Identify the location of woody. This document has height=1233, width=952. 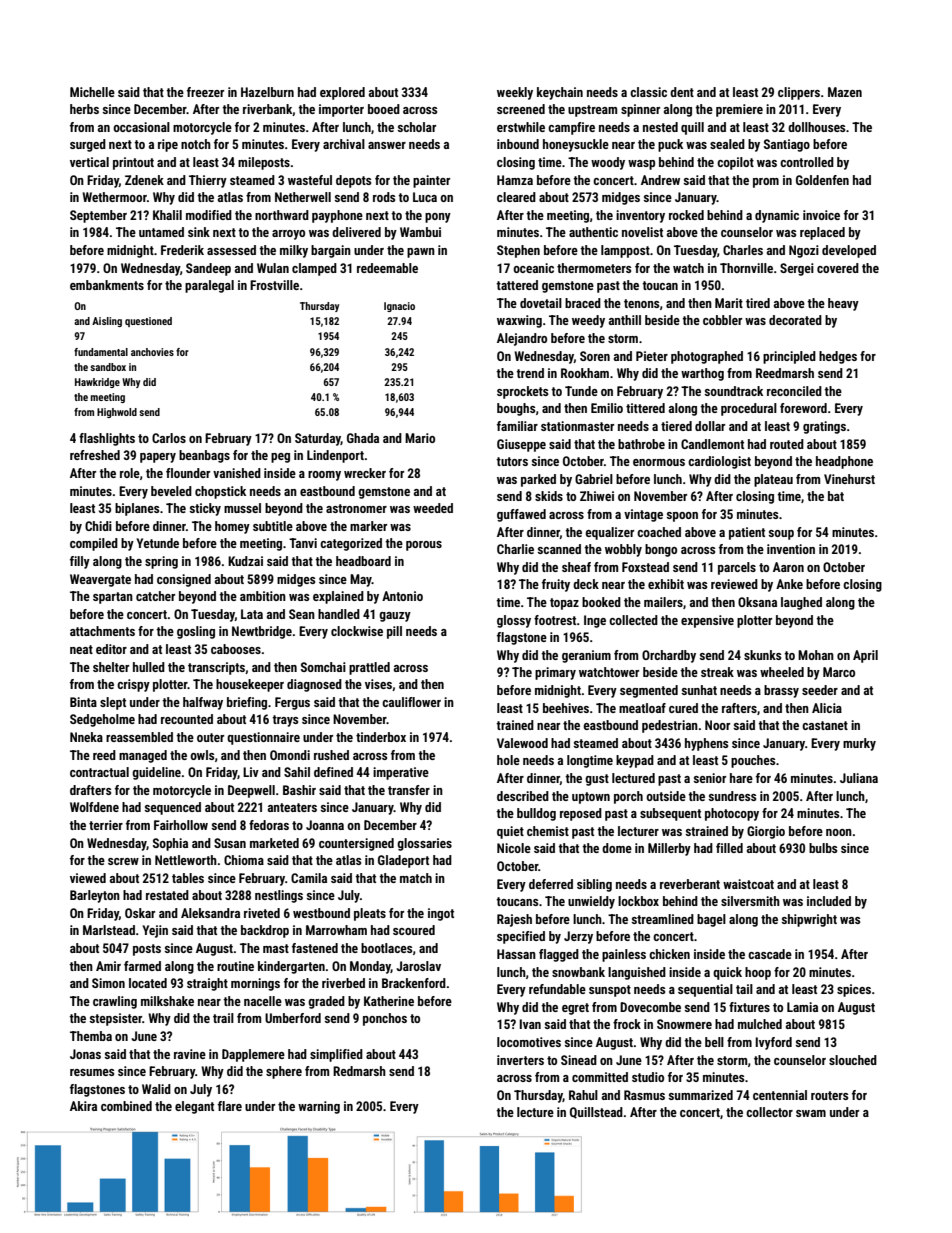
(608, 163).
